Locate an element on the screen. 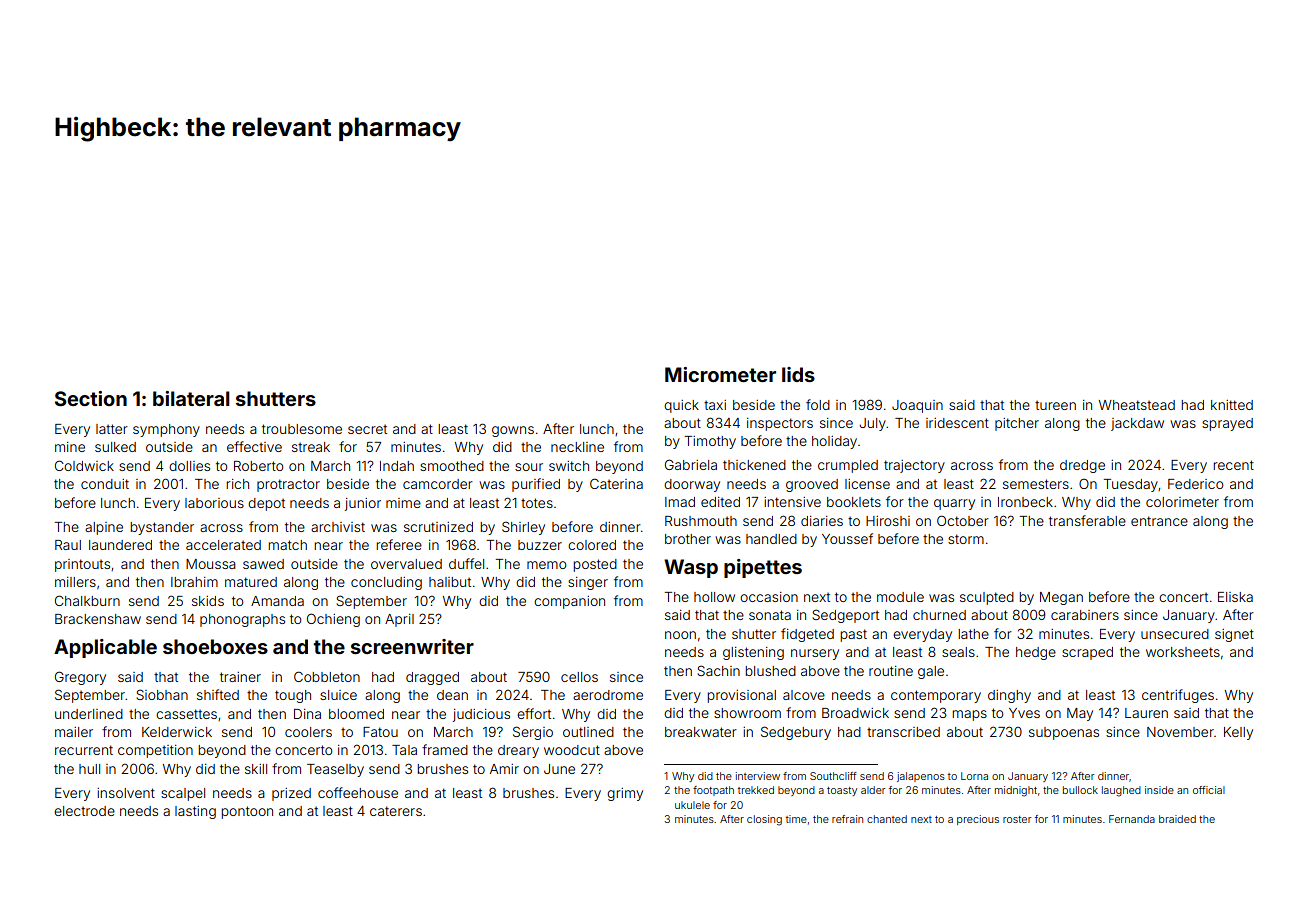 The width and height of the screenshot is (1308, 924). November is located at coordinates (1180, 732).
